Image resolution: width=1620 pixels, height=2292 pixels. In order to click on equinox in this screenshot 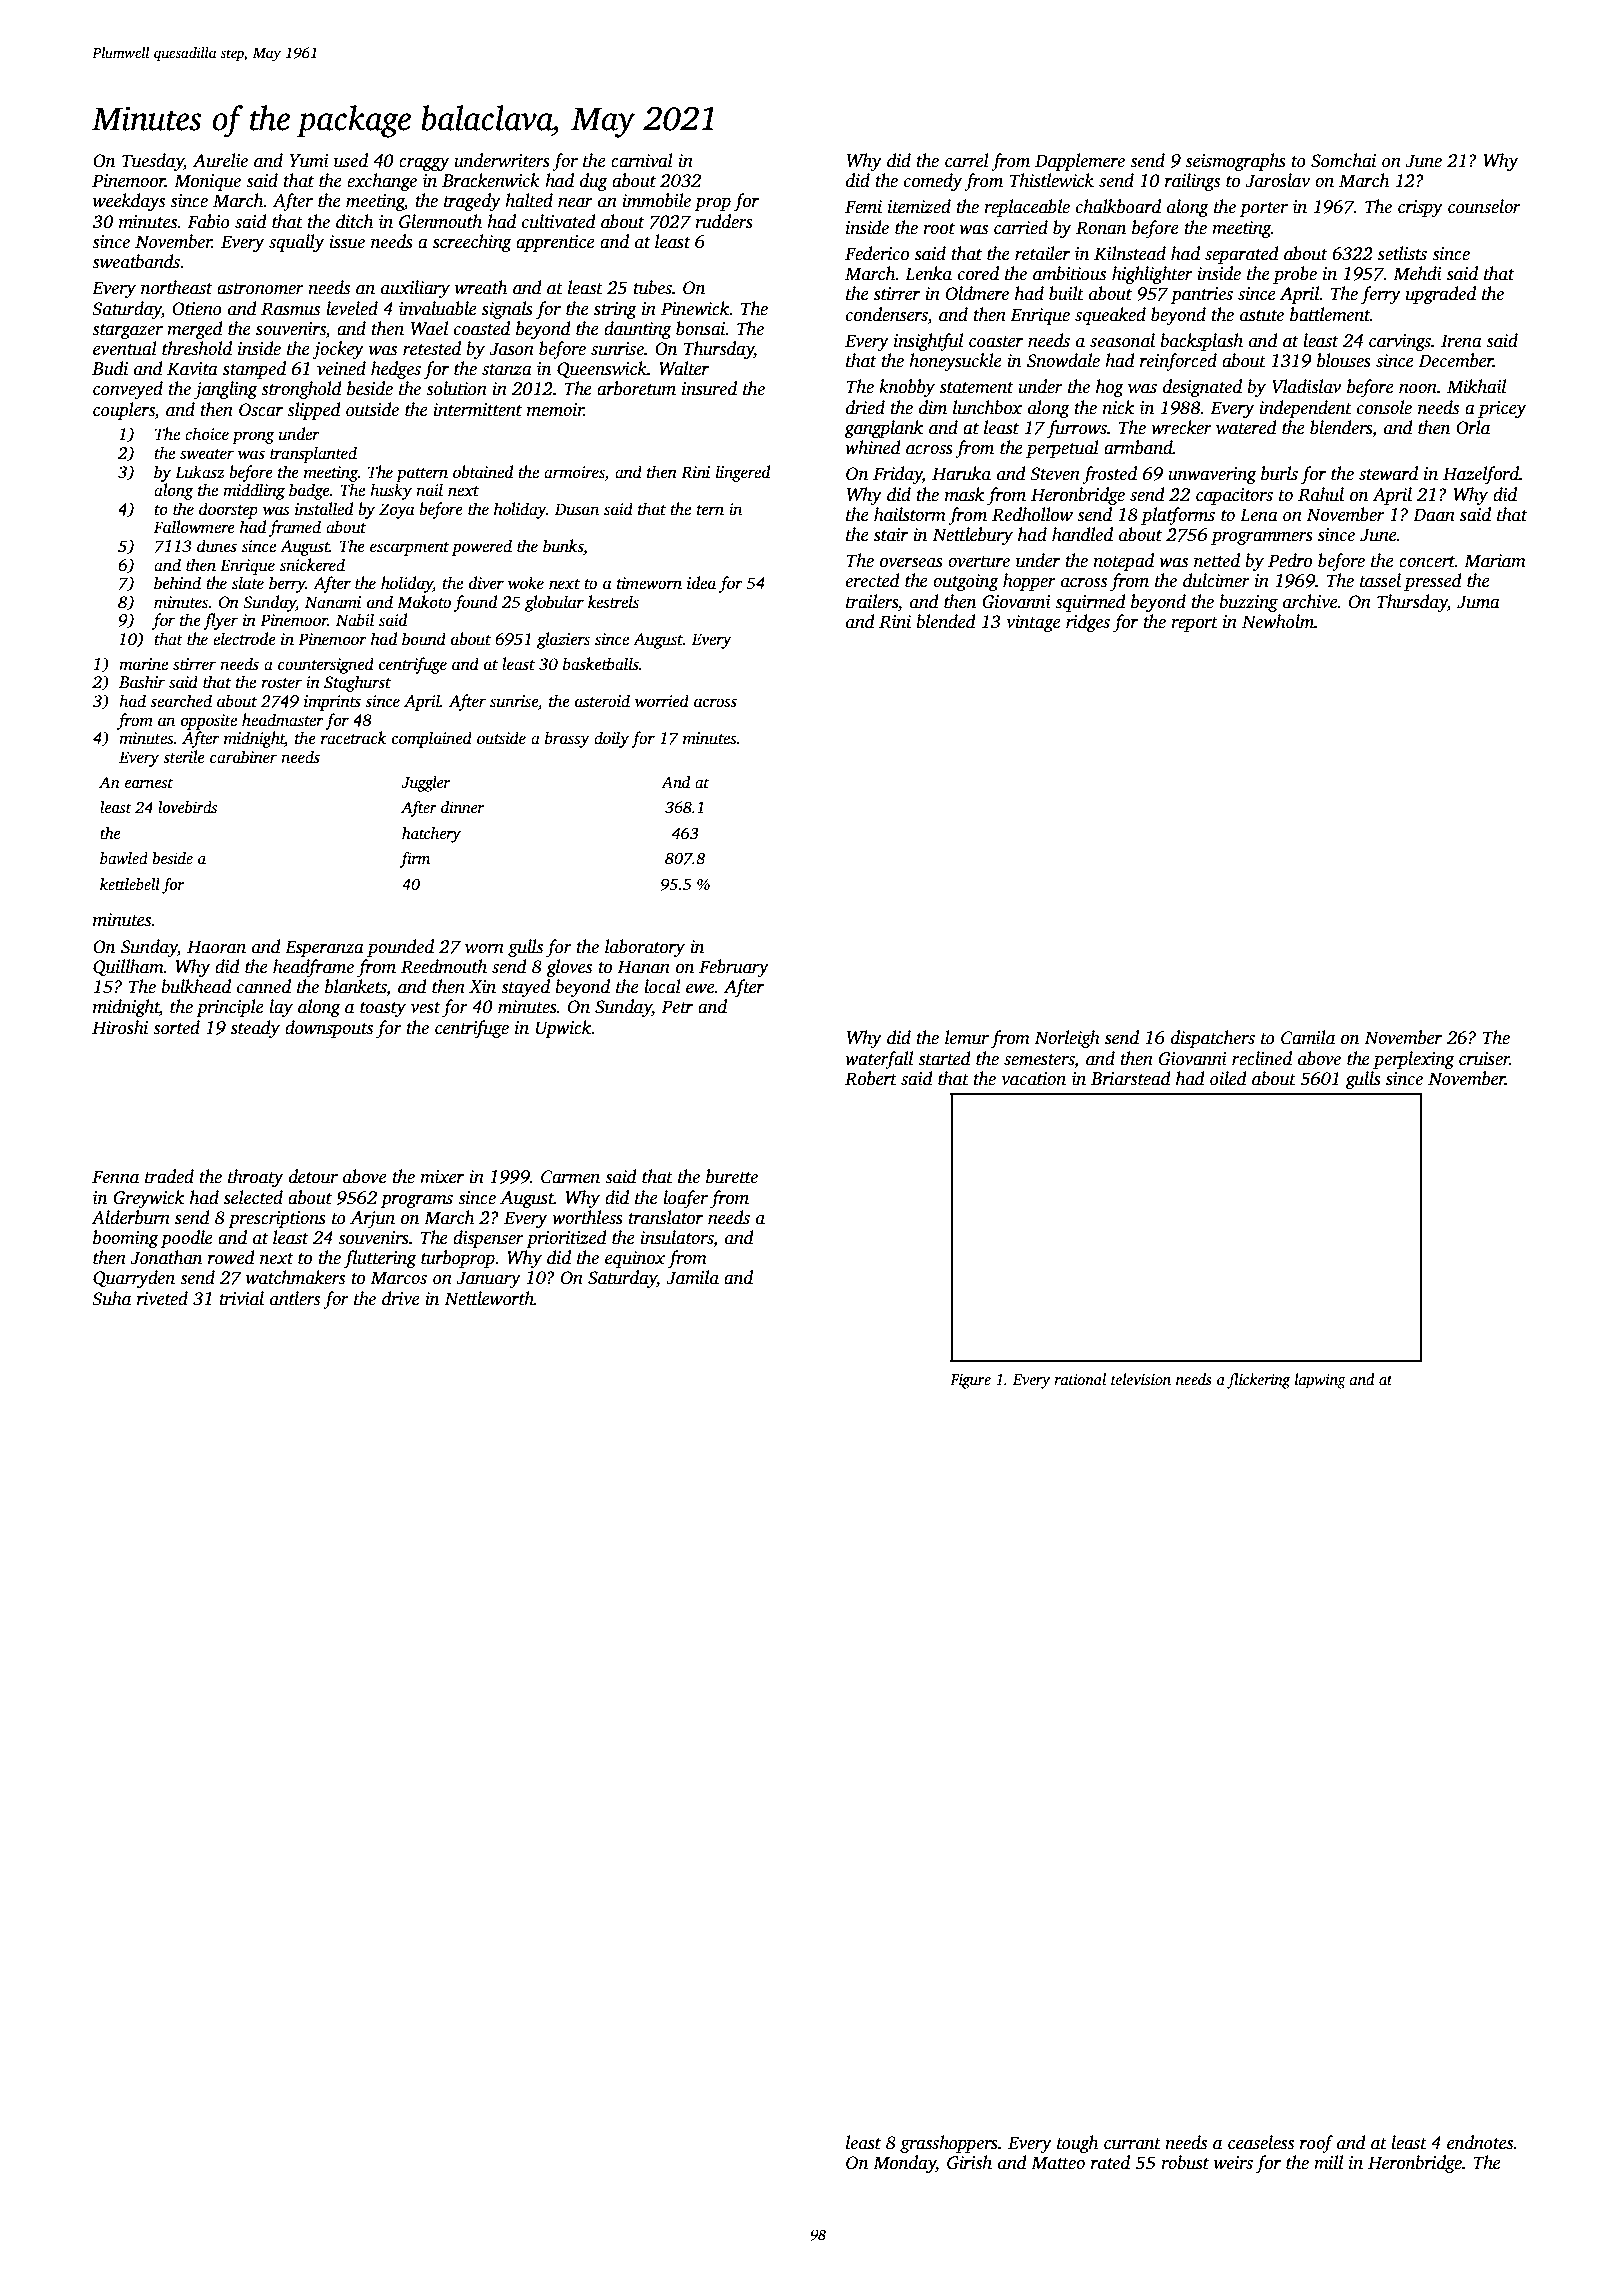, I will do `click(635, 1259)`.
